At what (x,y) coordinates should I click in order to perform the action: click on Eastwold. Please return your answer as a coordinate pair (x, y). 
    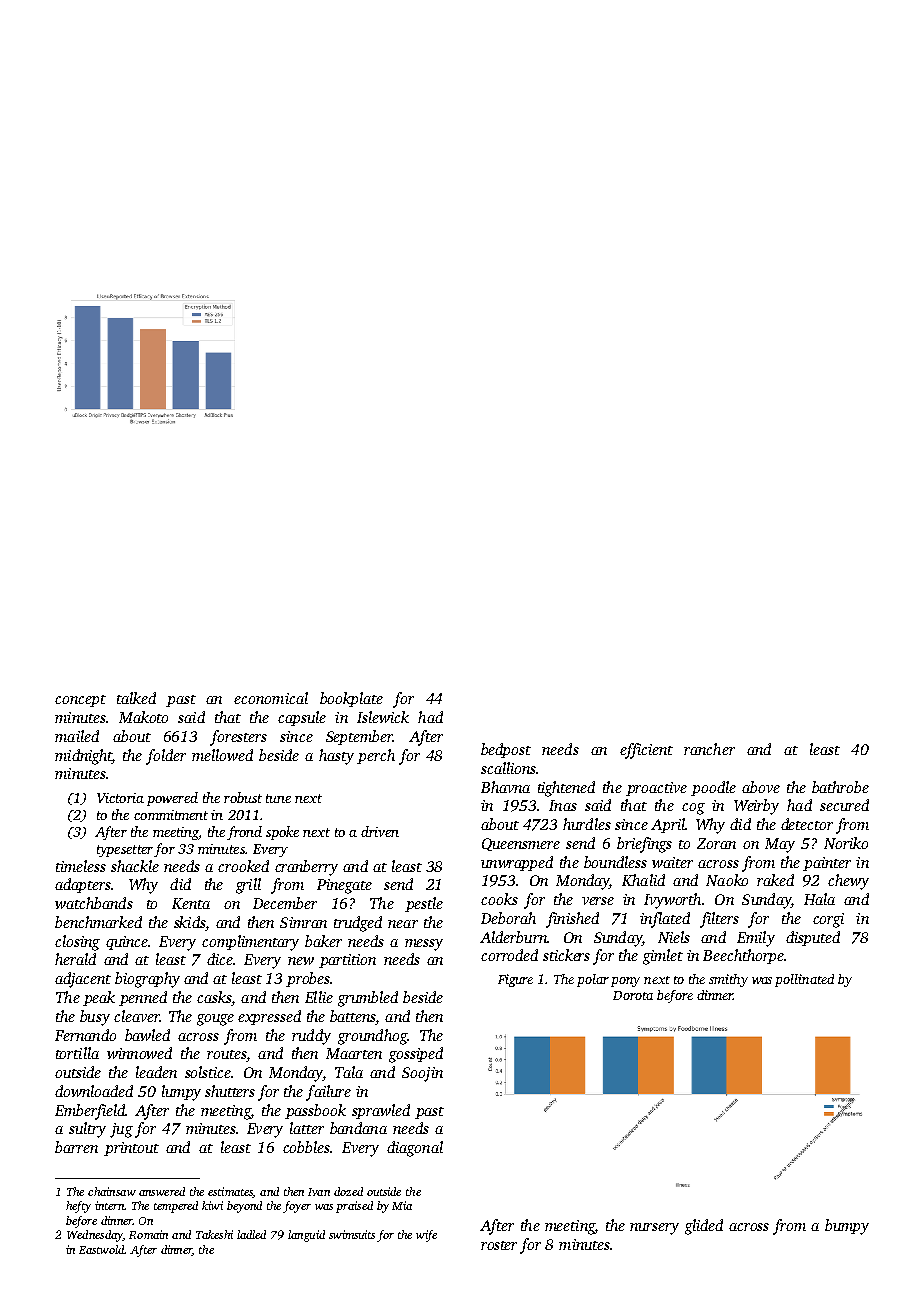
    Looking at the image, I should click on (102, 1249).
